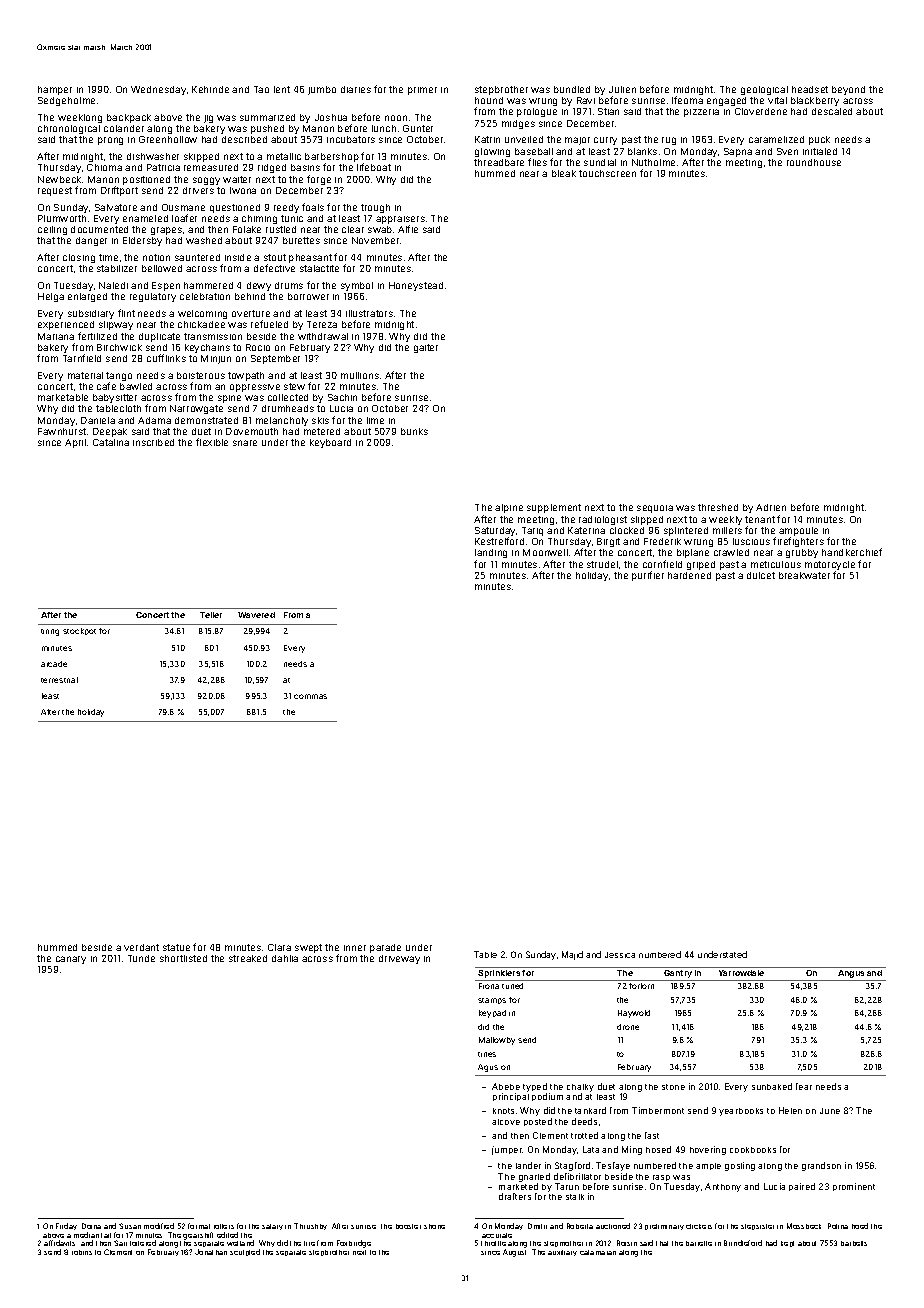 This screenshot has height=1308, width=924. Describe the element at coordinates (764, 90) in the screenshot. I see `geological` at that location.
